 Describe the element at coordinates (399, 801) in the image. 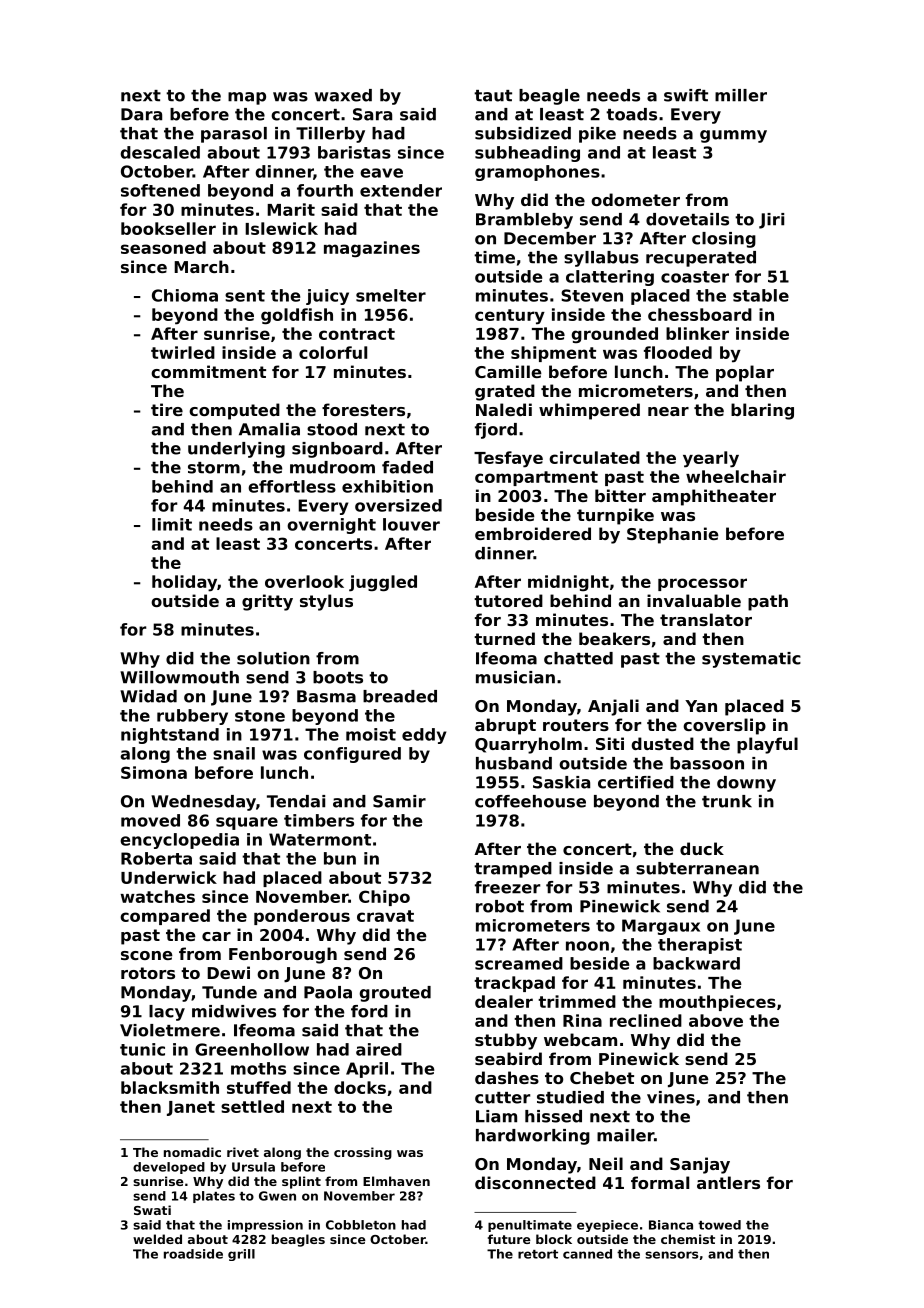

I see `Samir` at that location.
